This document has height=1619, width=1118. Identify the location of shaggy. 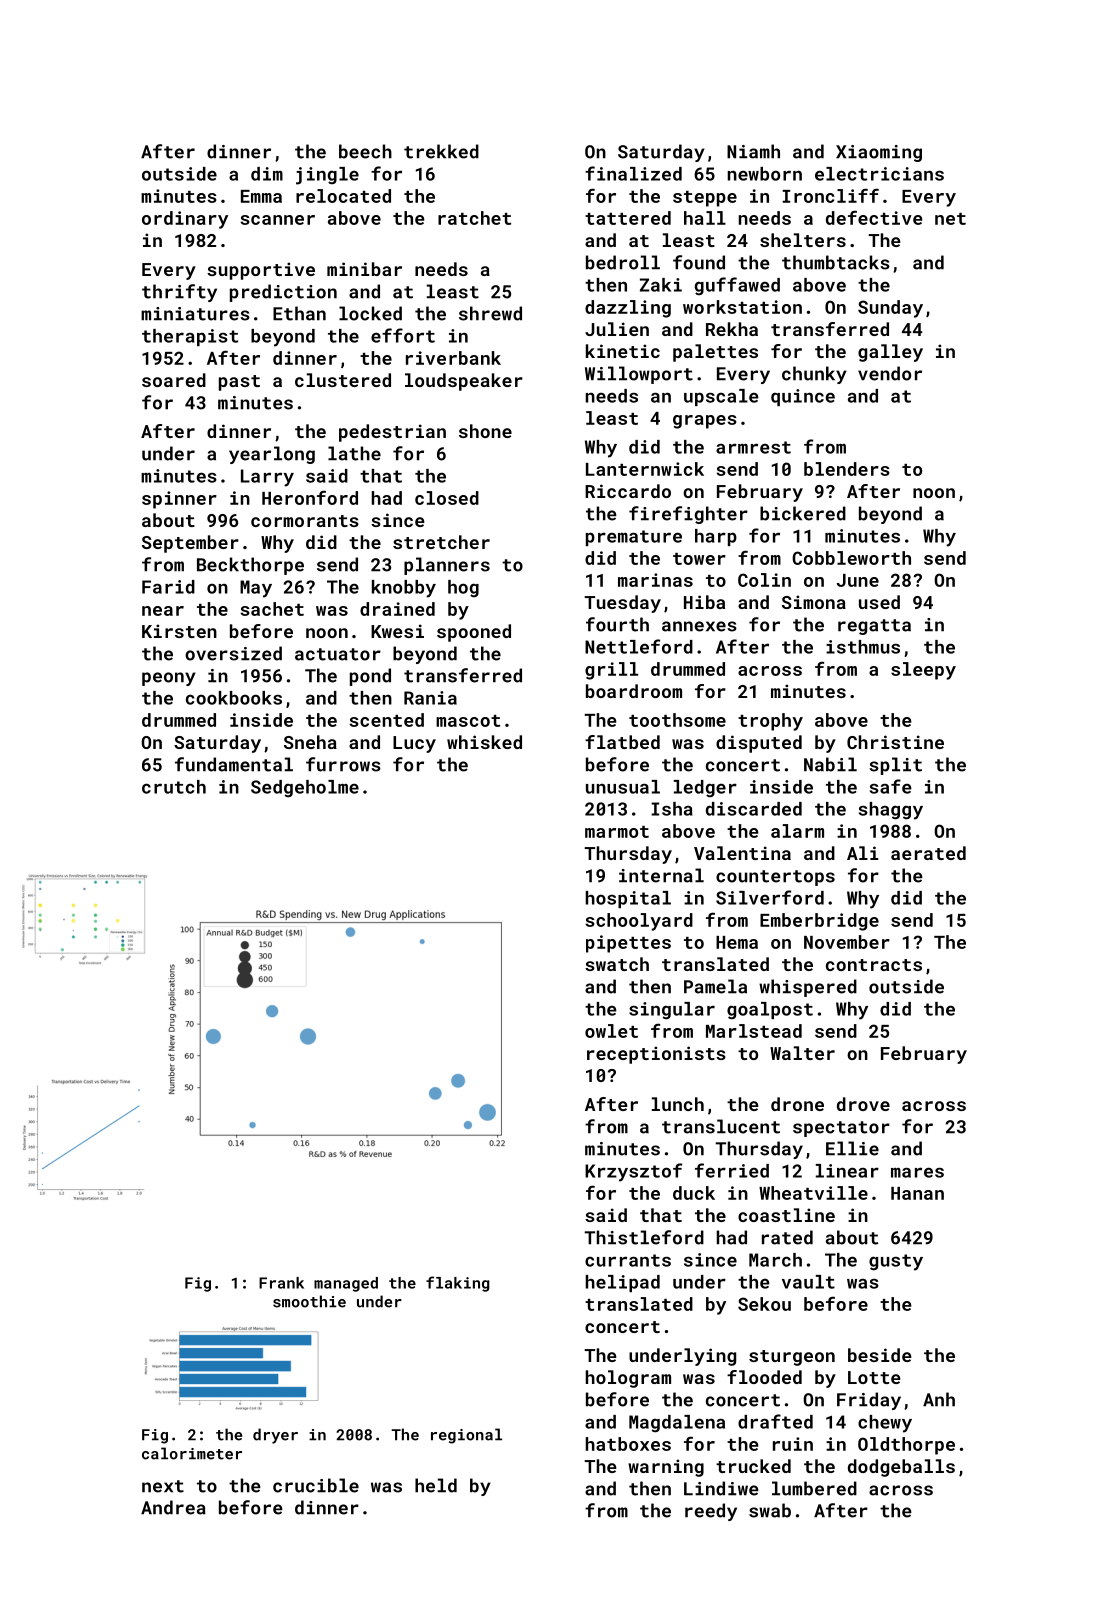
(891, 811).
